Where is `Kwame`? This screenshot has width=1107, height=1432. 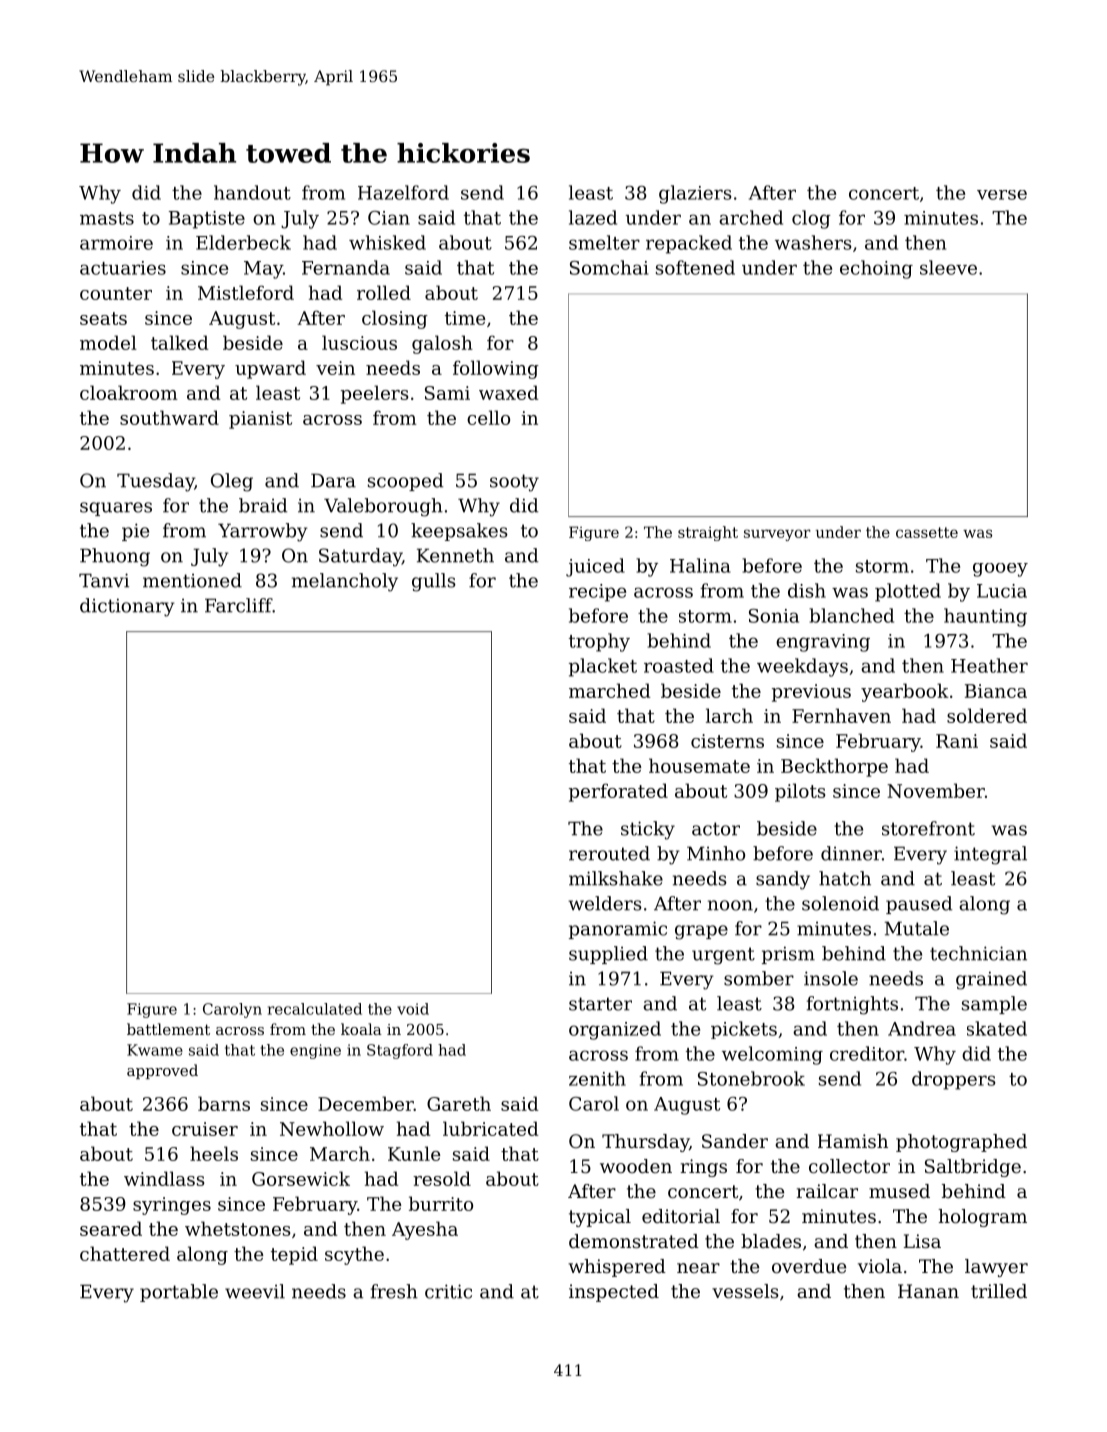 Kwame is located at coordinates (155, 1050).
